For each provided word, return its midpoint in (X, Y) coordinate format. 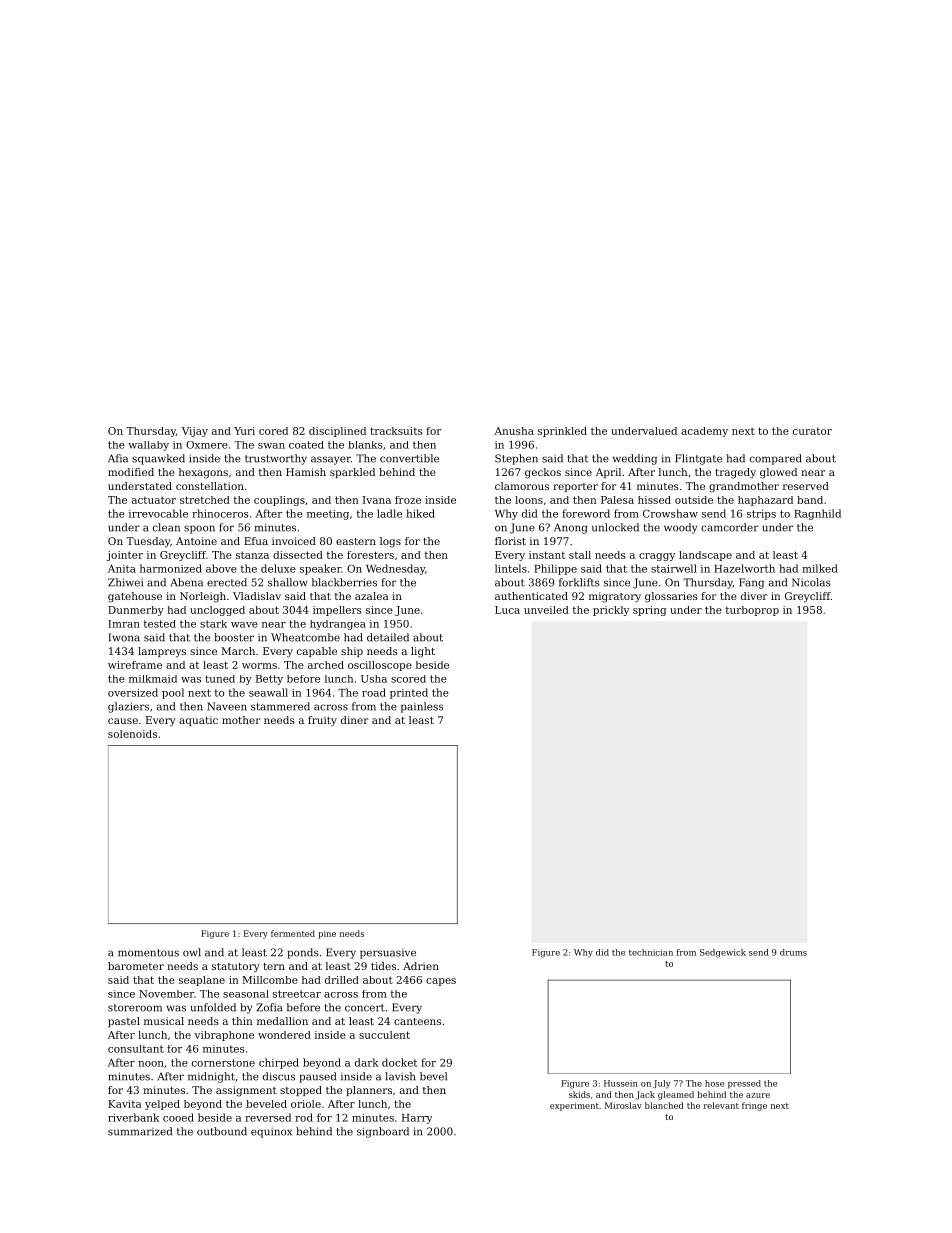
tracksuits (396, 431)
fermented (293, 933)
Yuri (244, 431)
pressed (744, 1084)
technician (651, 952)
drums (793, 952)
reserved (806, 486)
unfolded (213, 1007)
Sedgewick (723, 953)
